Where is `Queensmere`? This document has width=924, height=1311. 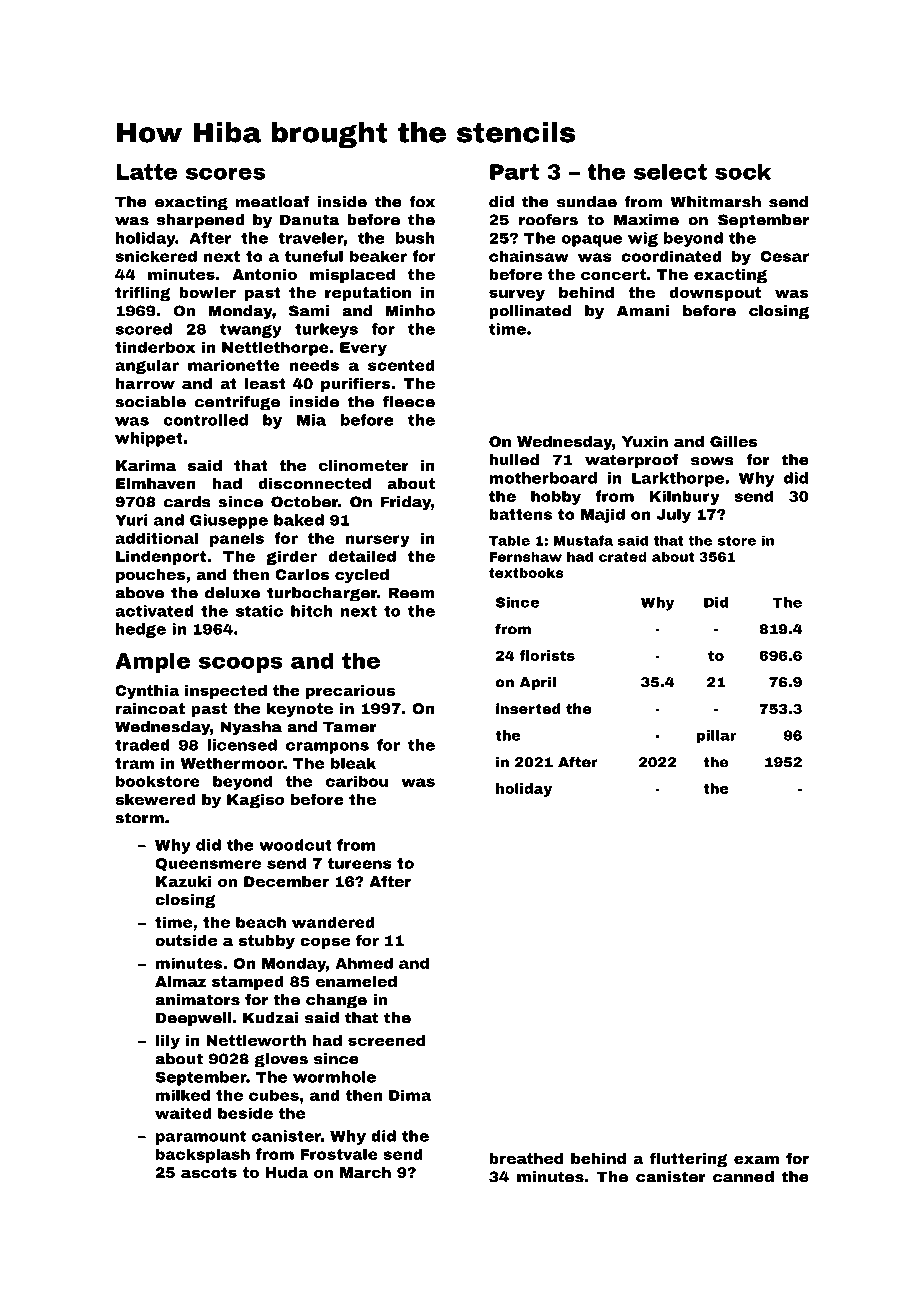 Queensmere is located at coordinates (208, 864).
